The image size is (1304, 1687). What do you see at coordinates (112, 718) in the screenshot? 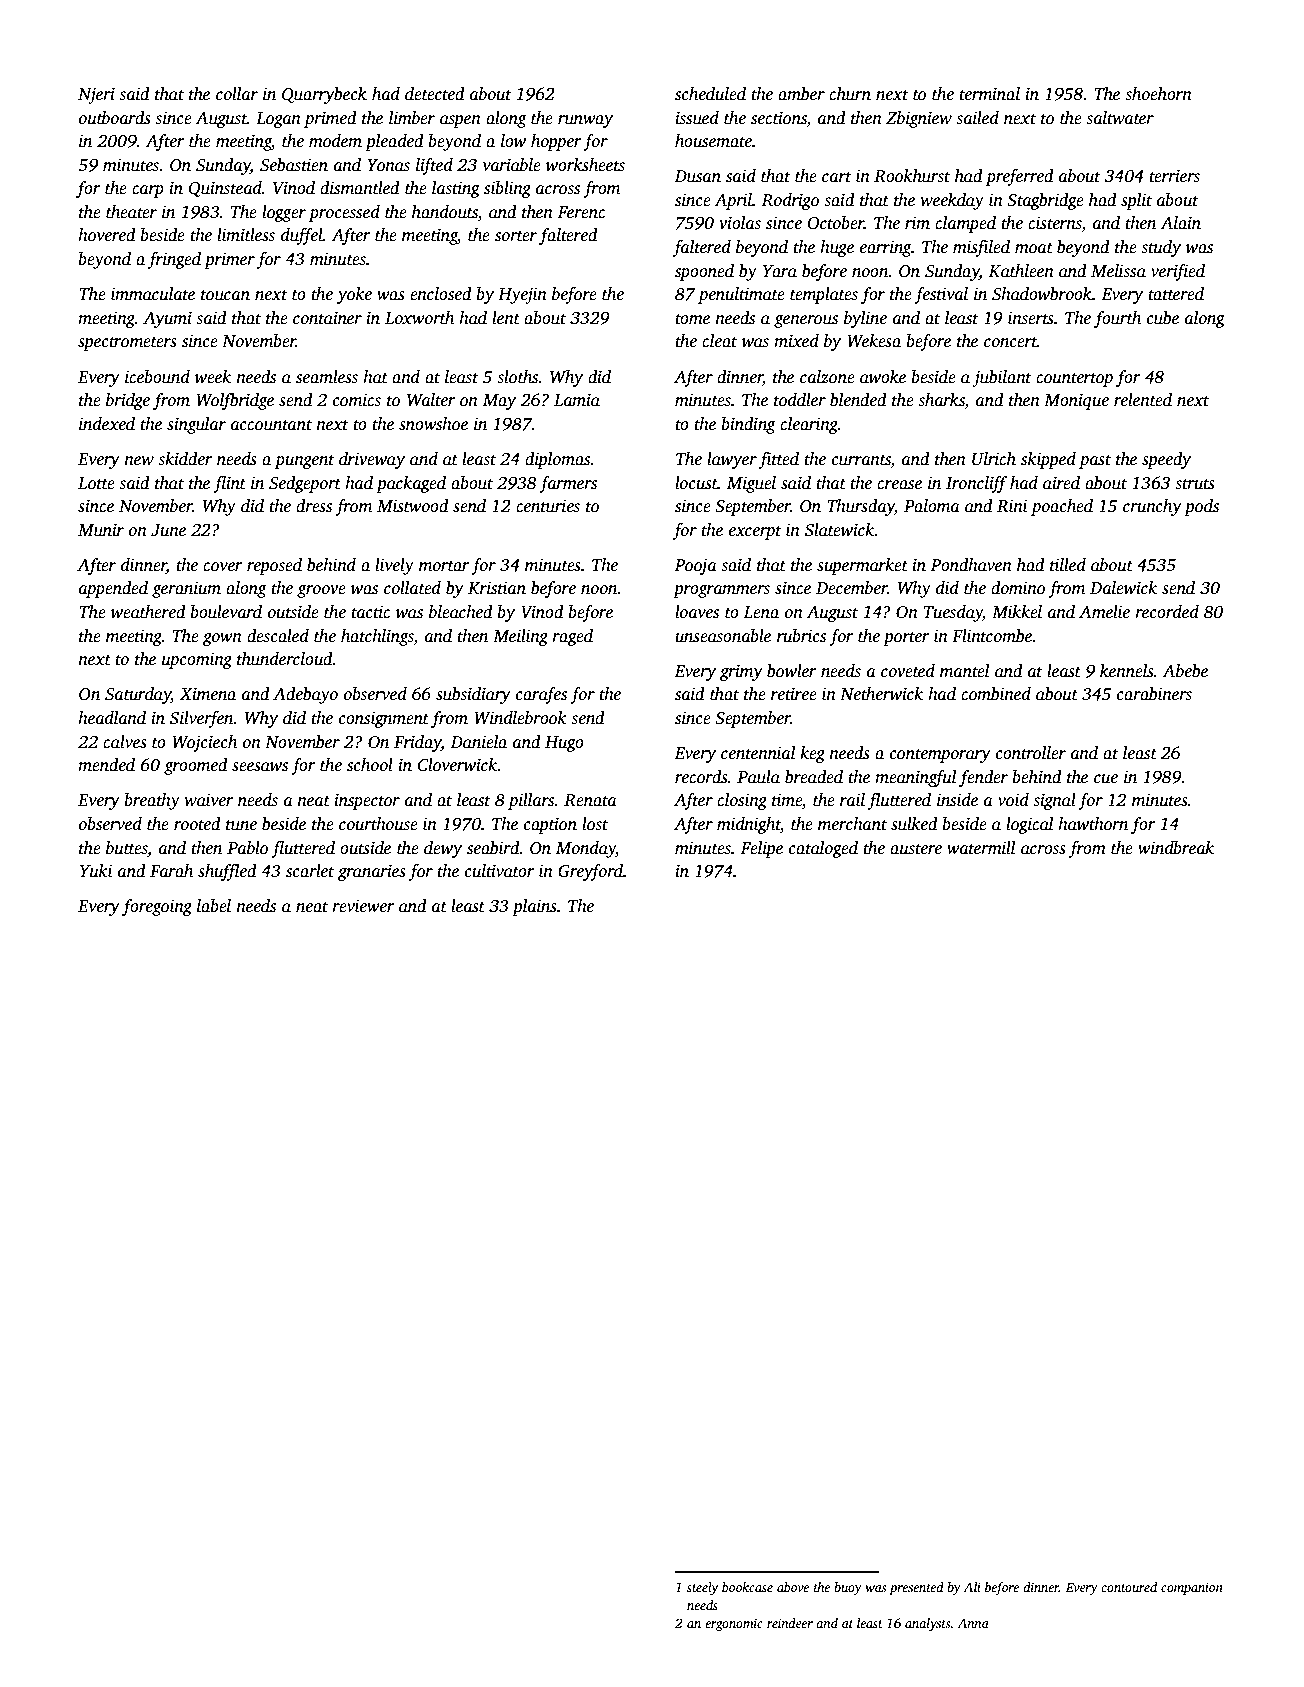
I see `headland` at bounding box center [112, 718].
